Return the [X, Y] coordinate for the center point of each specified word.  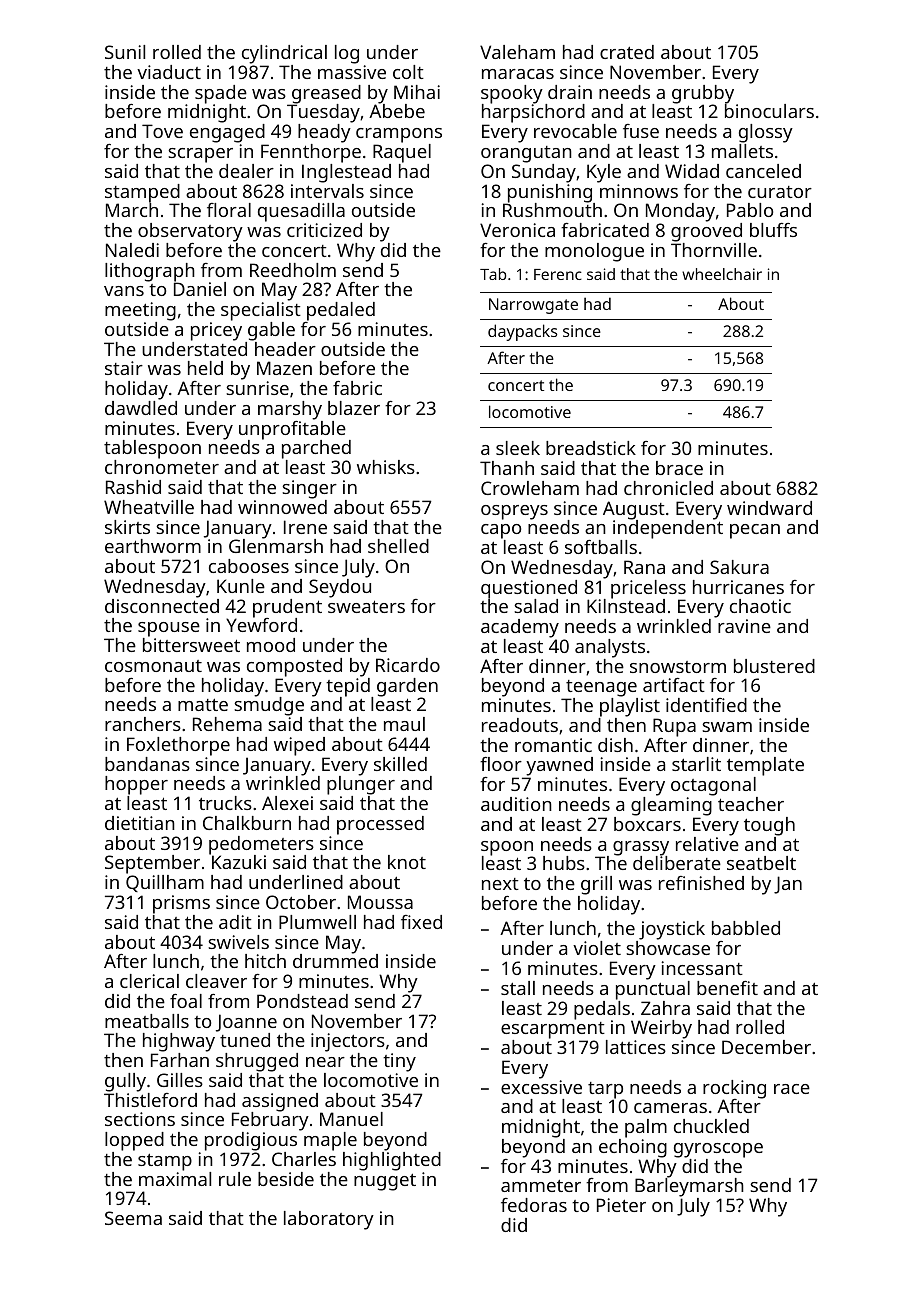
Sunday [544, 173]
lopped [134, 1141]
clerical [149, 981]
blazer [354, 408]
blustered [774, 666]
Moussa [380, 902]
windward [769, 508]
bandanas [147, 764]
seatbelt [761, 863]
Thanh [507, 468]
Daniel [200, 289]
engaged [227, 133]
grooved [706, 232]
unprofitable [292, 430]
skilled [400, 764]
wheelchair [722, 274]
